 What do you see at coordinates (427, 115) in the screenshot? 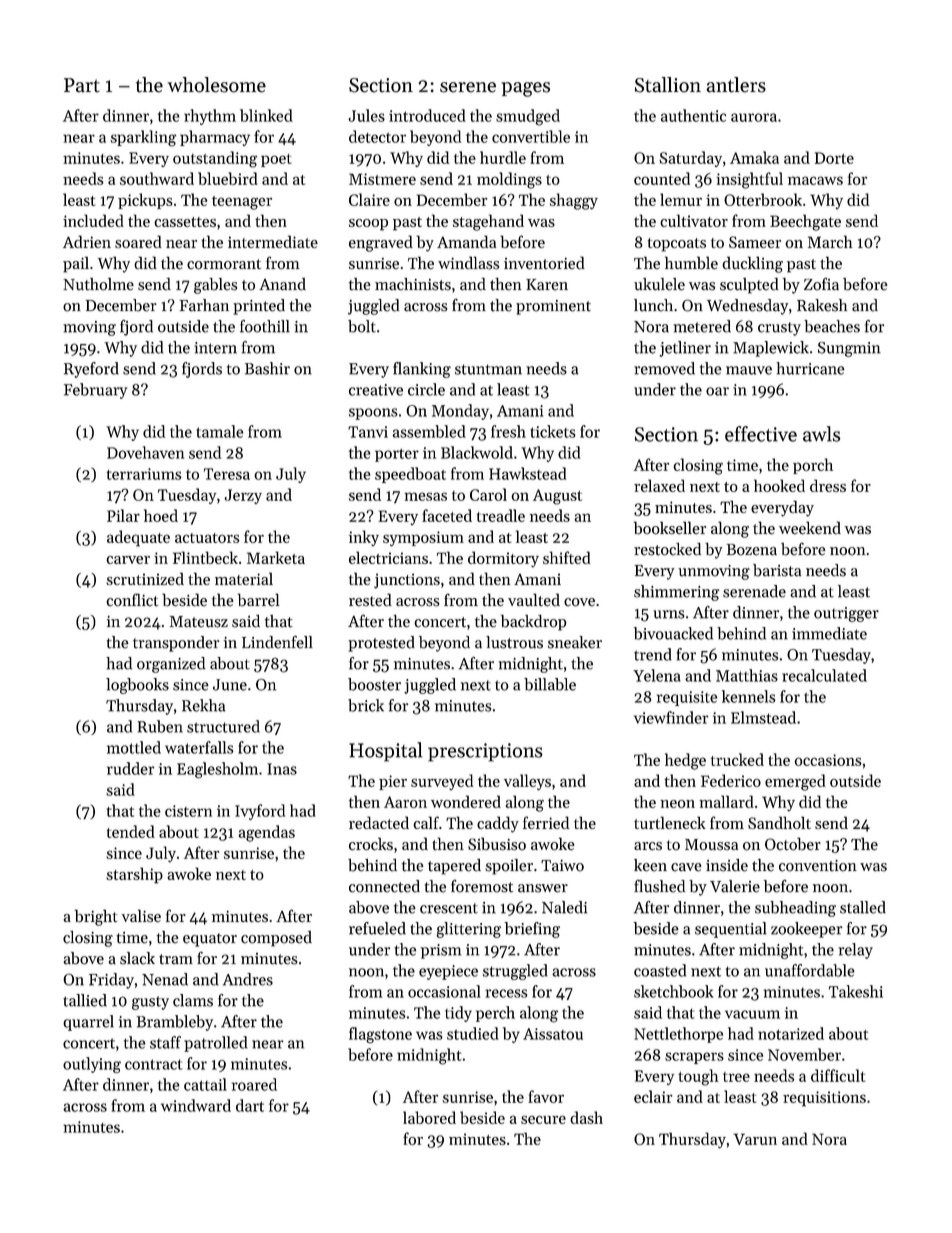
I see `introduced` at bounding box center [427, 115].
